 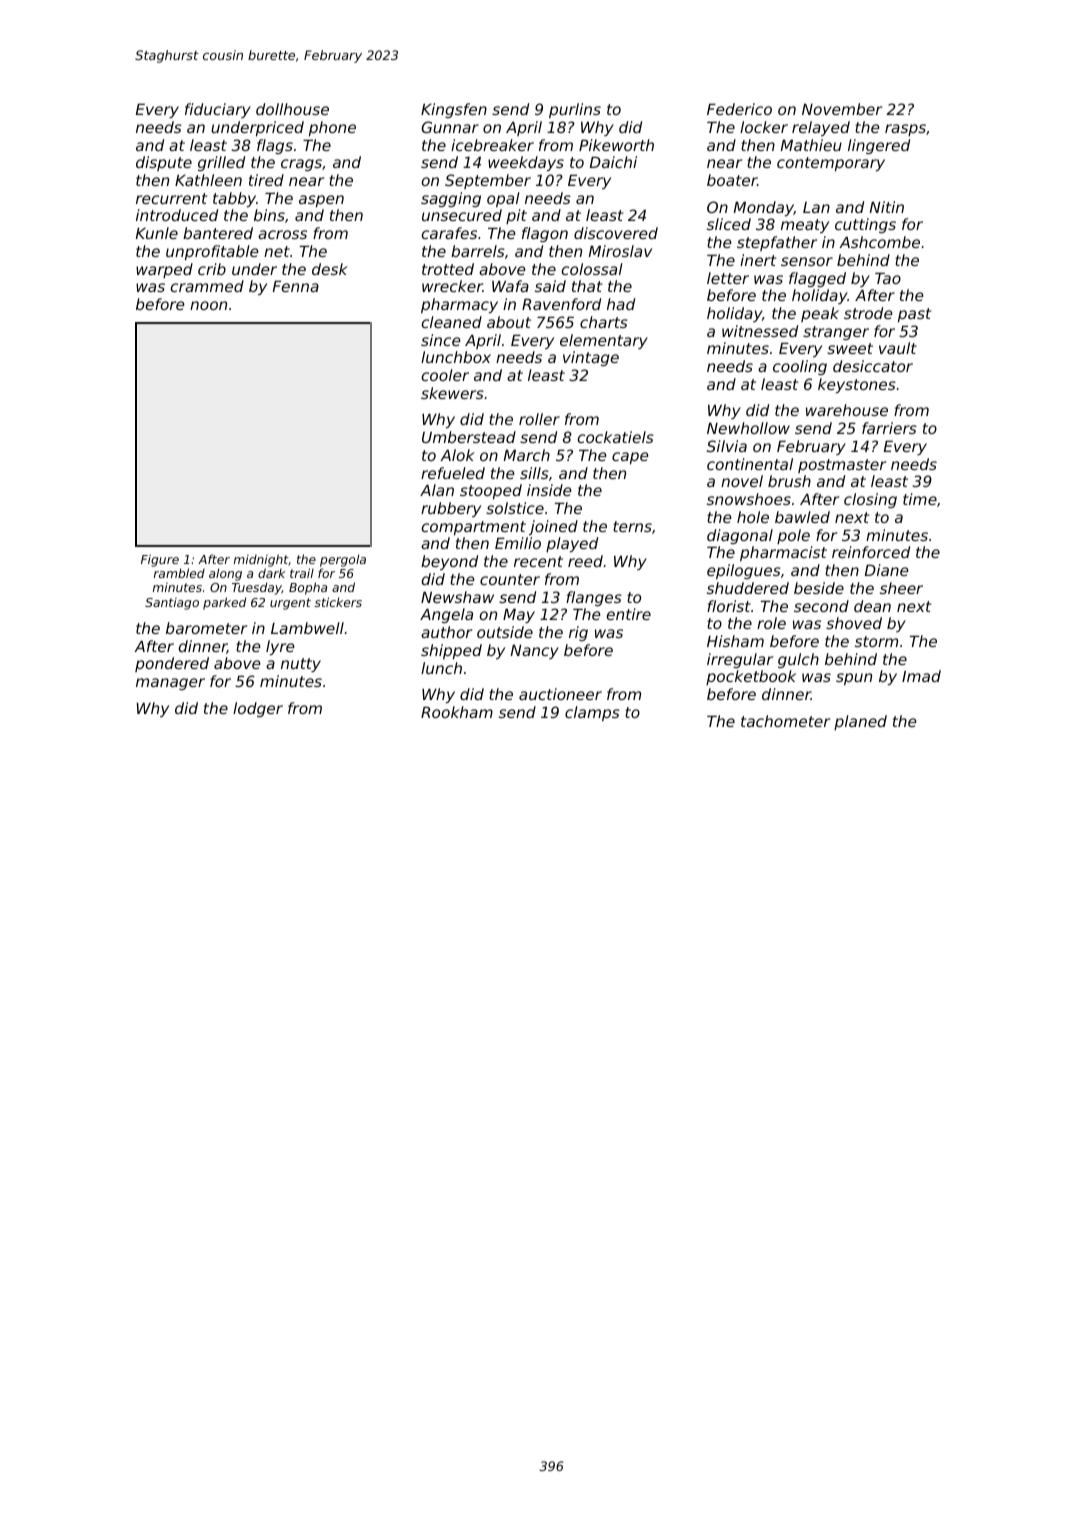 I want to click on purlins, so click(x=575, y=110).
